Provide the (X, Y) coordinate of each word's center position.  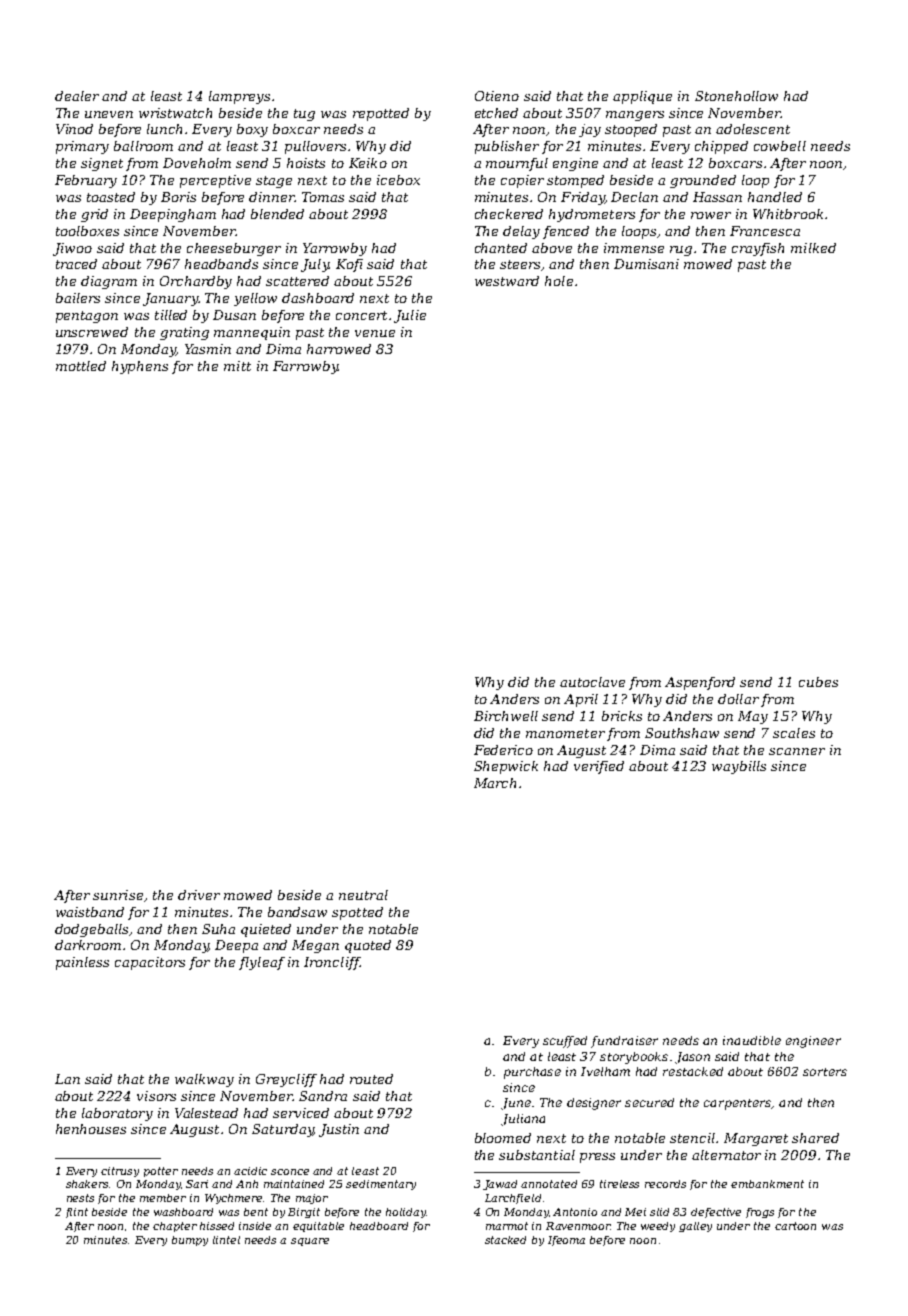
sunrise (118, 895)
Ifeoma (566, 1241)
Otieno (497, 96)
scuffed (565, 1042)
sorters (825, 1072)
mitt (237, 366)
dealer (77, 96)
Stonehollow (736, 96)
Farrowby (305, 367)
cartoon (795, 1226)
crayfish (758, 249)
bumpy (190, 1241)
